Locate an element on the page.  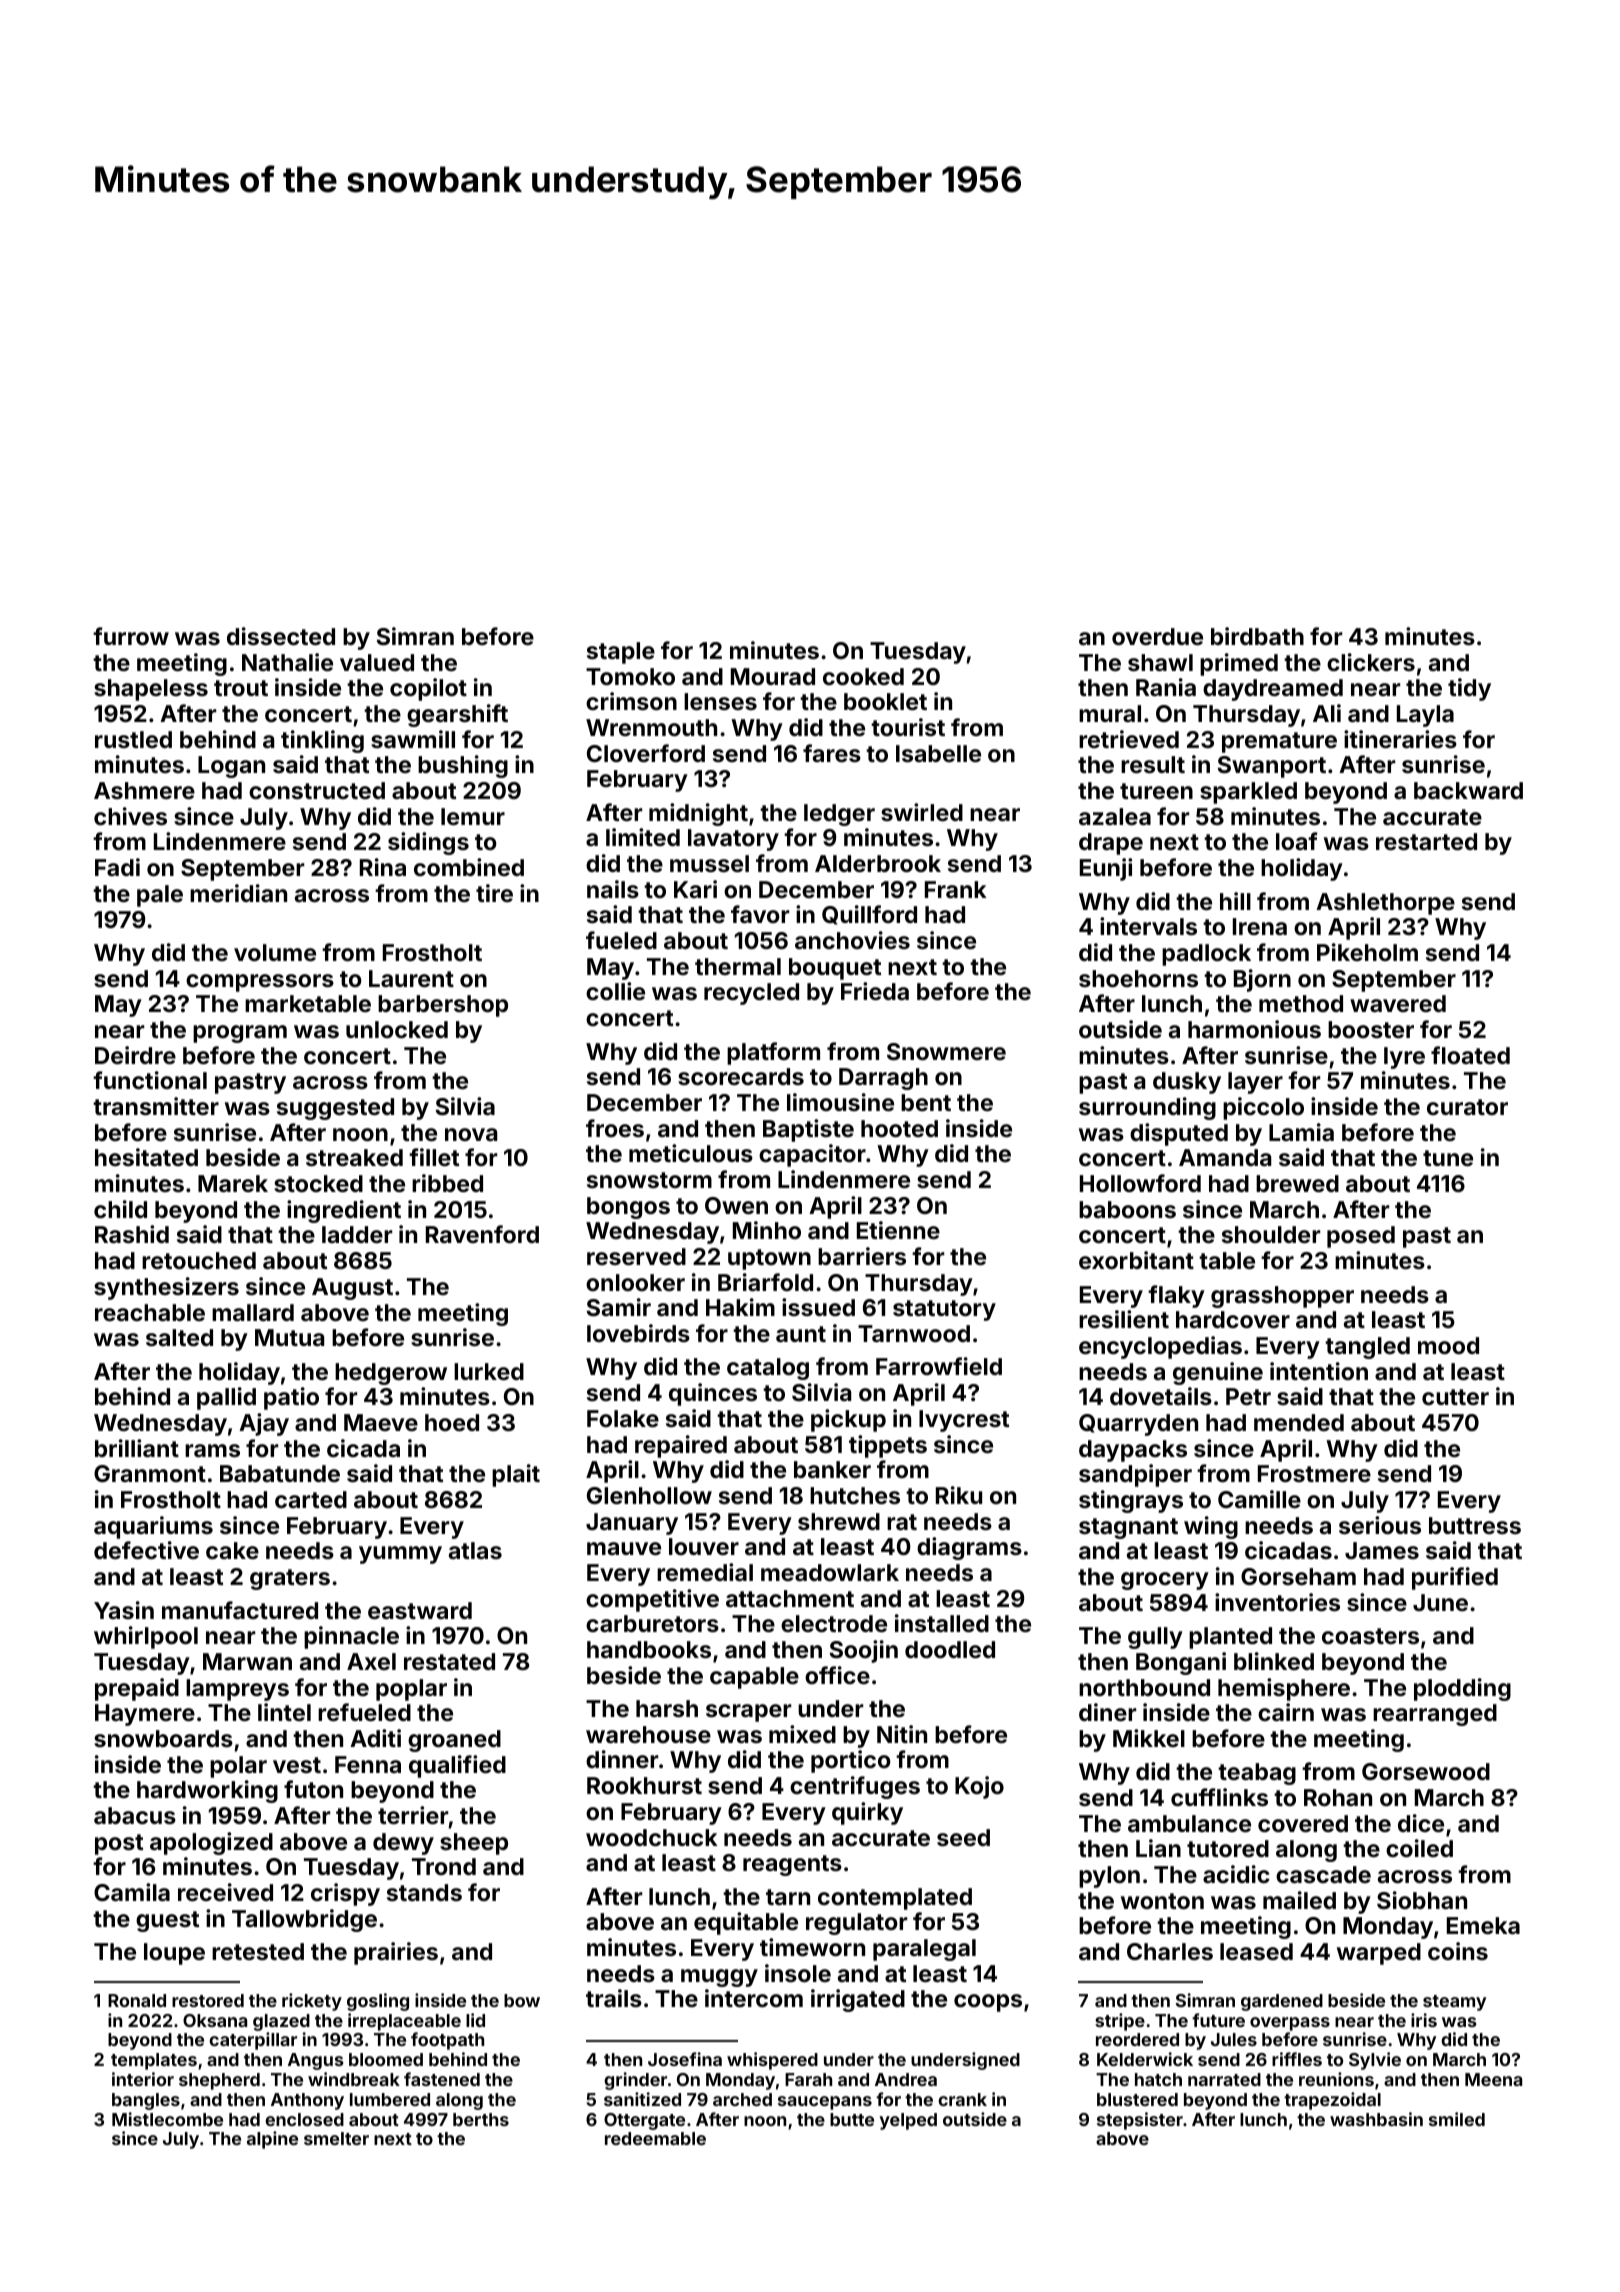
anchovies is located at coordinates (852, 940).
